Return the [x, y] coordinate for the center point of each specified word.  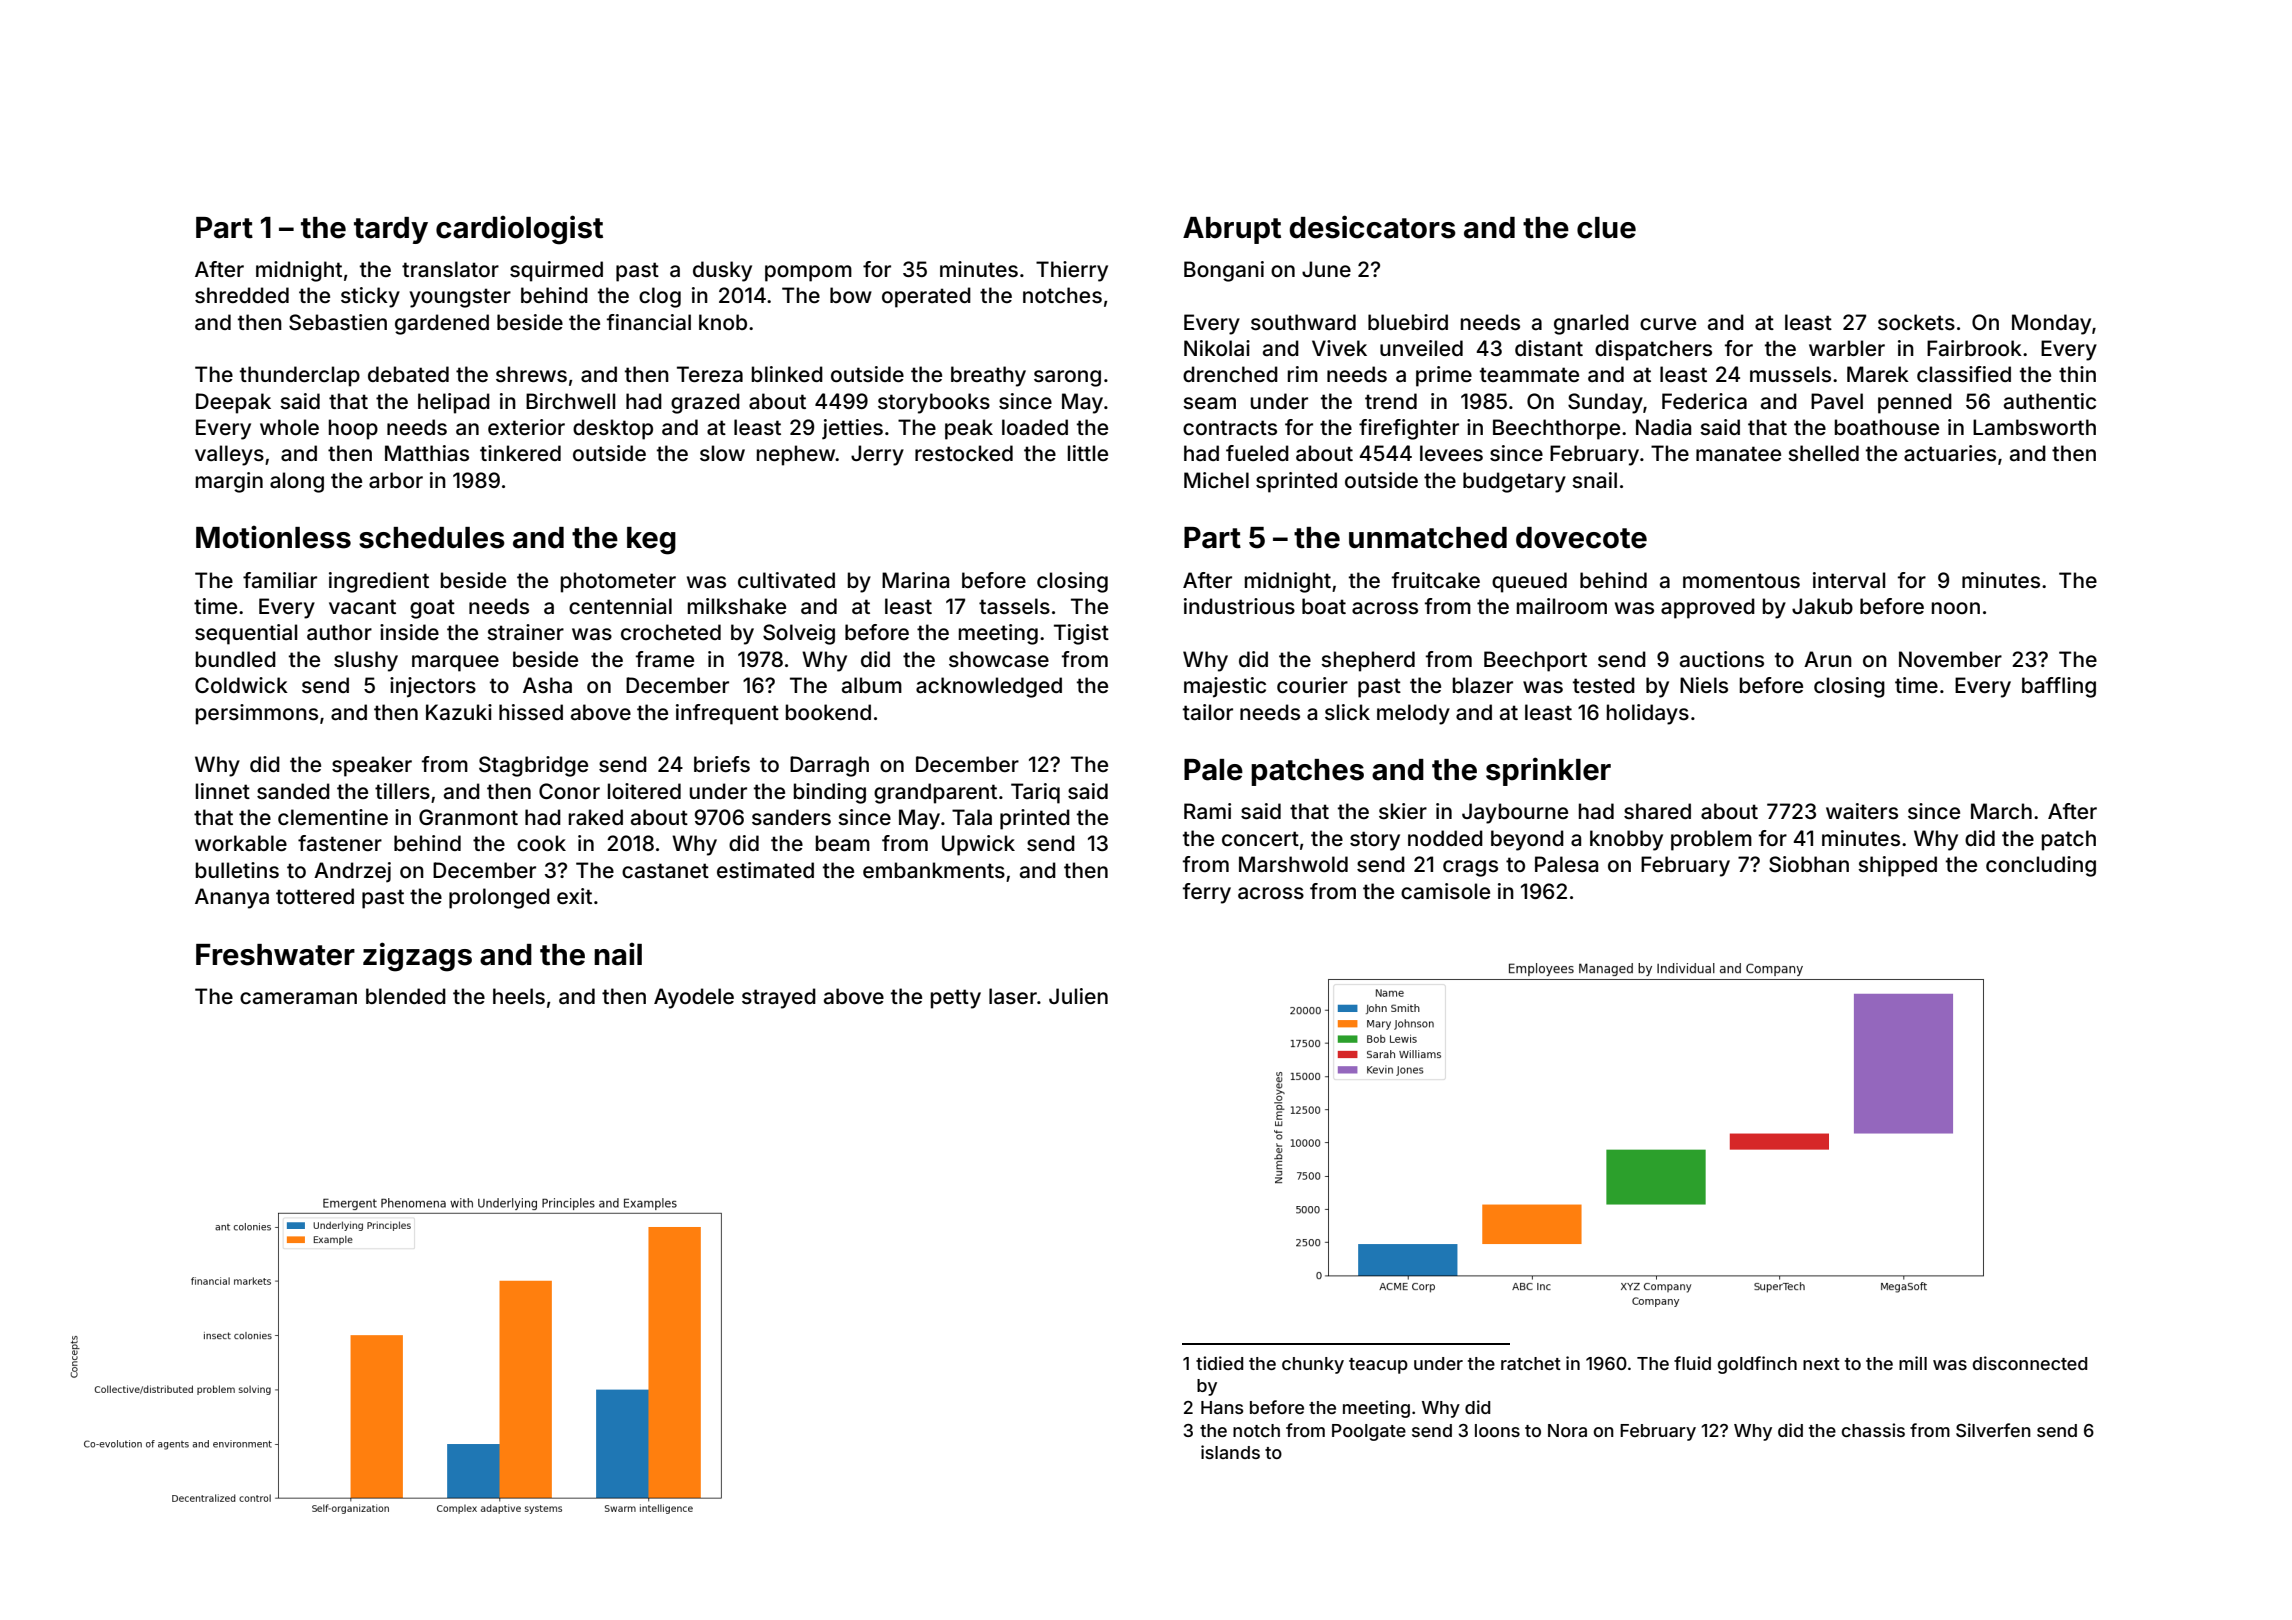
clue [1606, 228]
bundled [236, 659]
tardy [391, 230]
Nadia [1663, 427]
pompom [808, 273]
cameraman [298, 998]
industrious [1239, 606]
